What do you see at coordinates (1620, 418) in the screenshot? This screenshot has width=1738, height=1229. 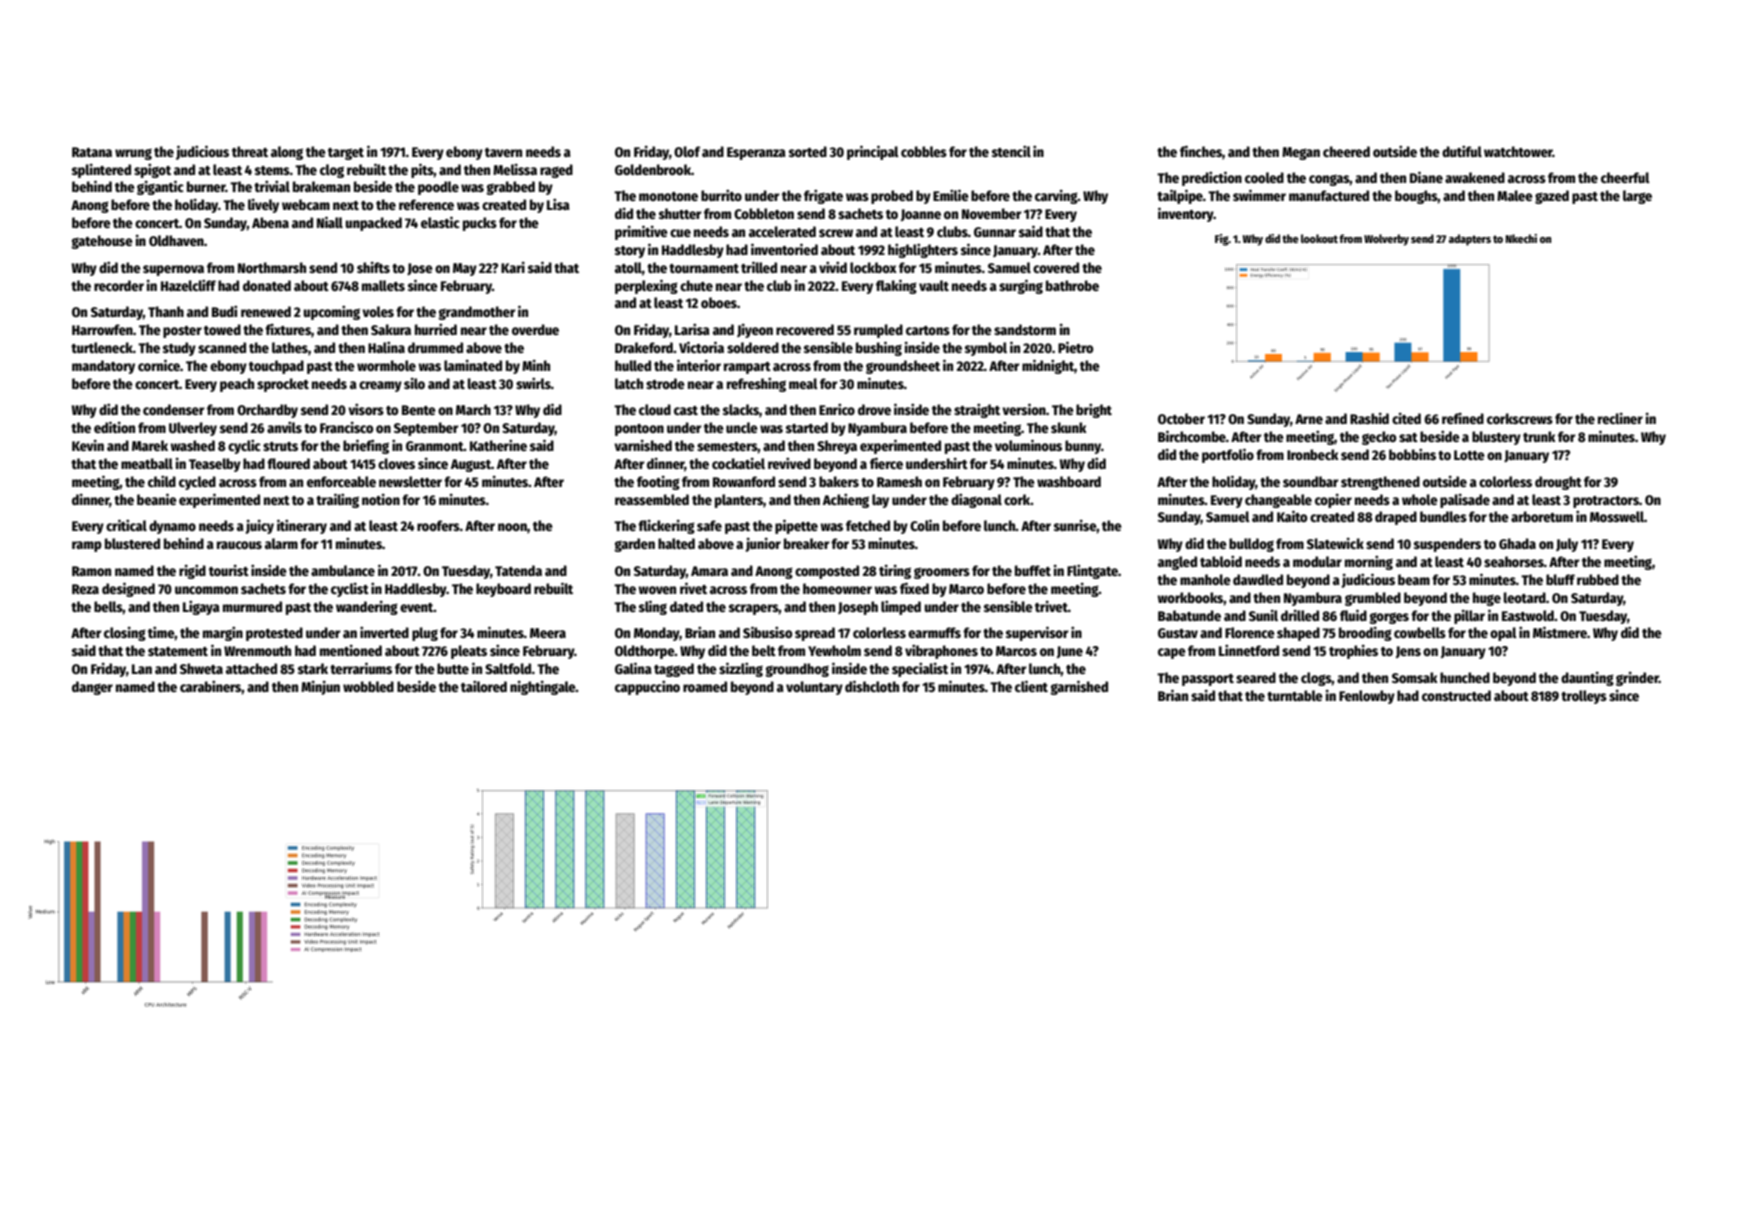 I see `recliner` at bounding box center [1620, 418].
